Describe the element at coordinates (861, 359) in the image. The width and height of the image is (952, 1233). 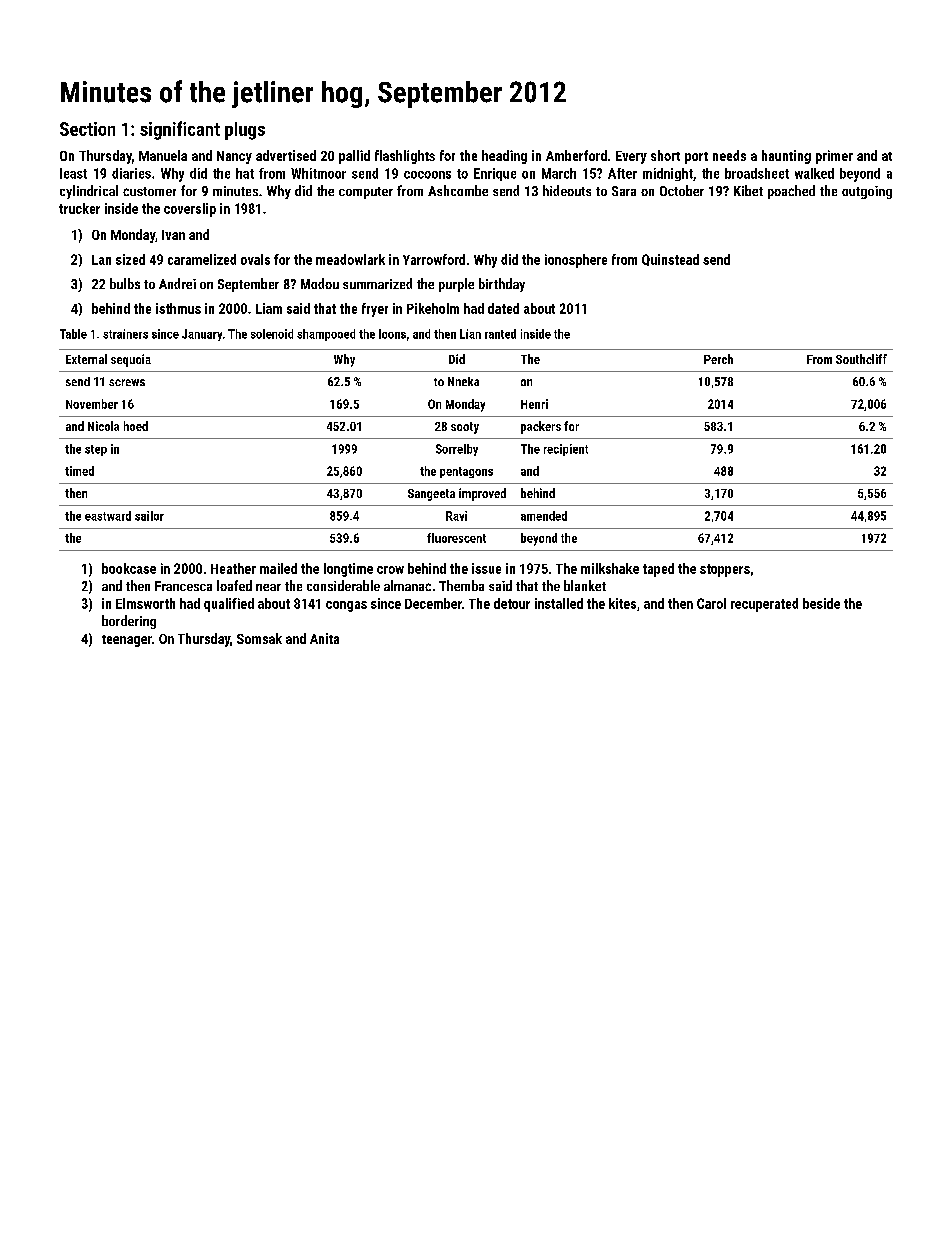
I see `Southcliff` at that location.
